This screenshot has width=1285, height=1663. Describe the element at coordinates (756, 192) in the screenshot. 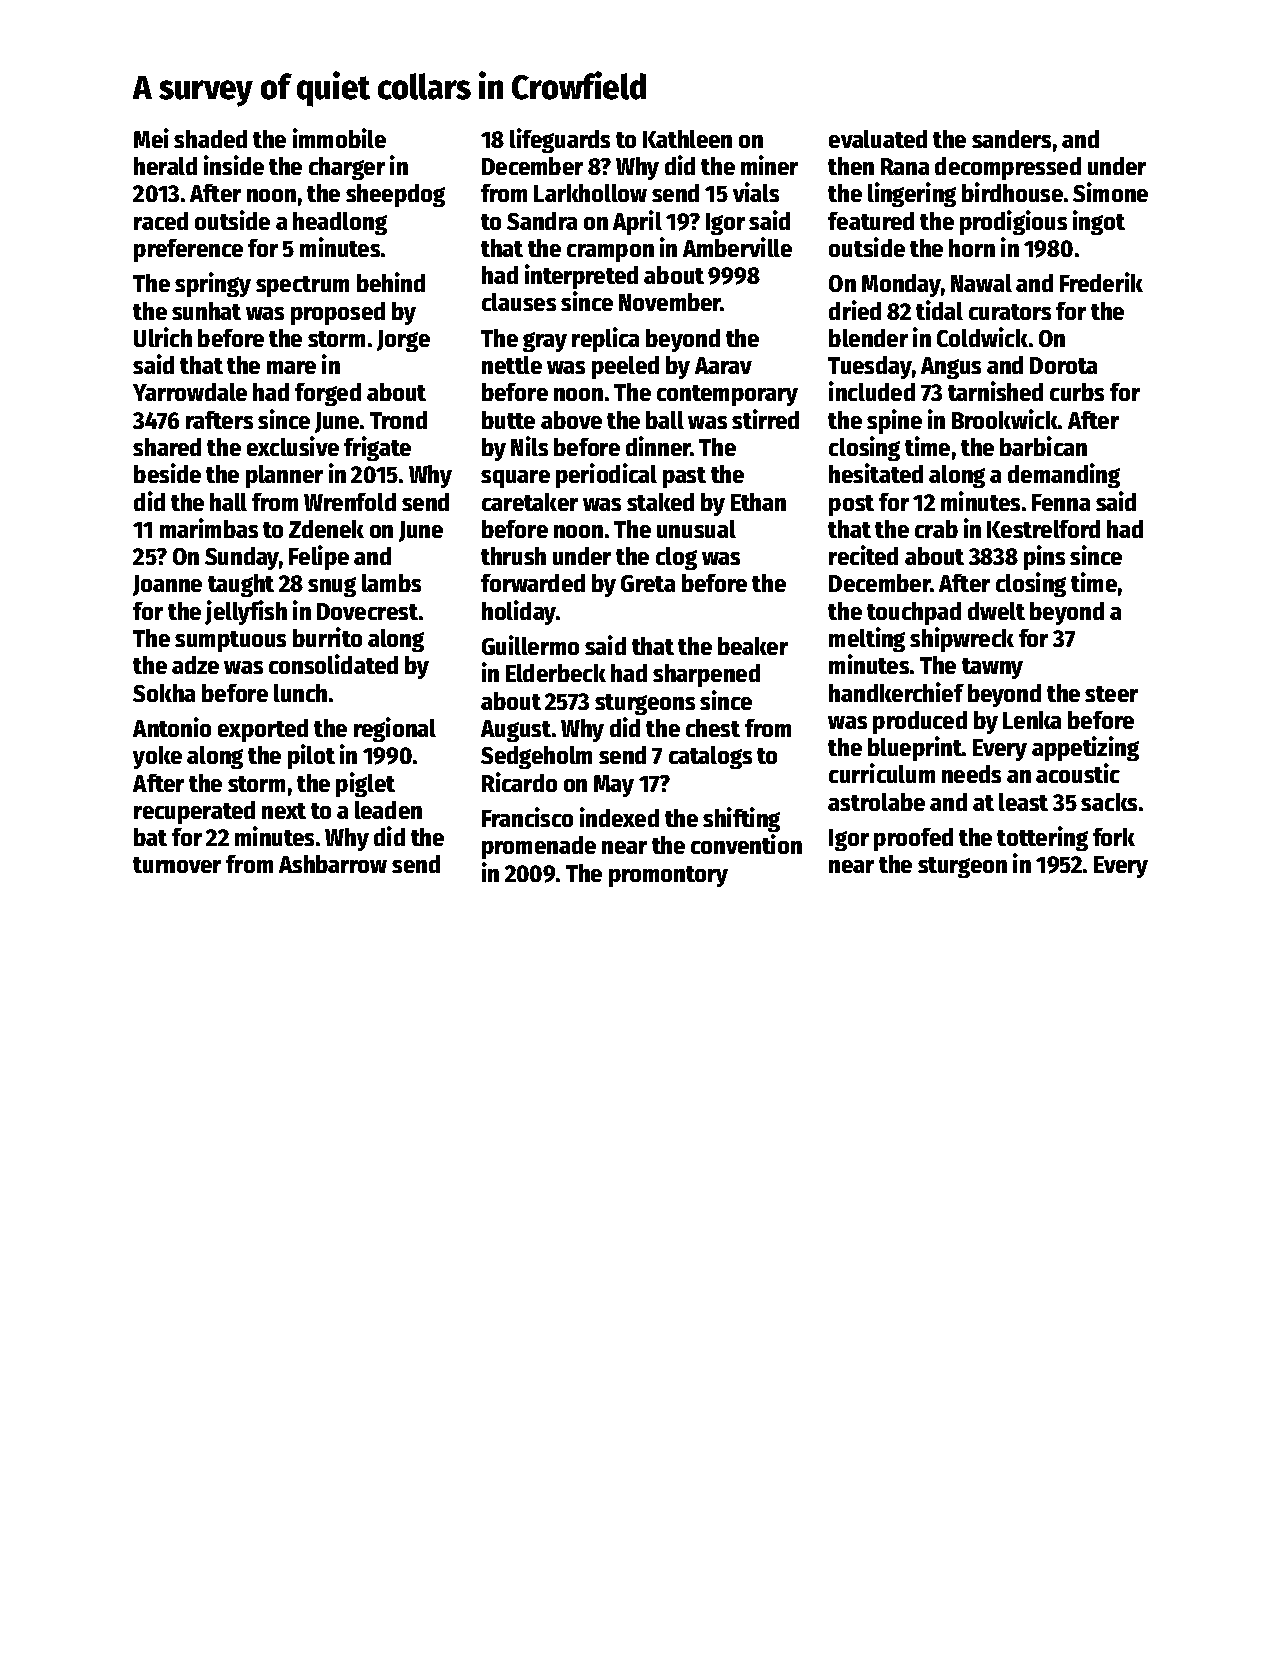

I see `vials` at that location.
